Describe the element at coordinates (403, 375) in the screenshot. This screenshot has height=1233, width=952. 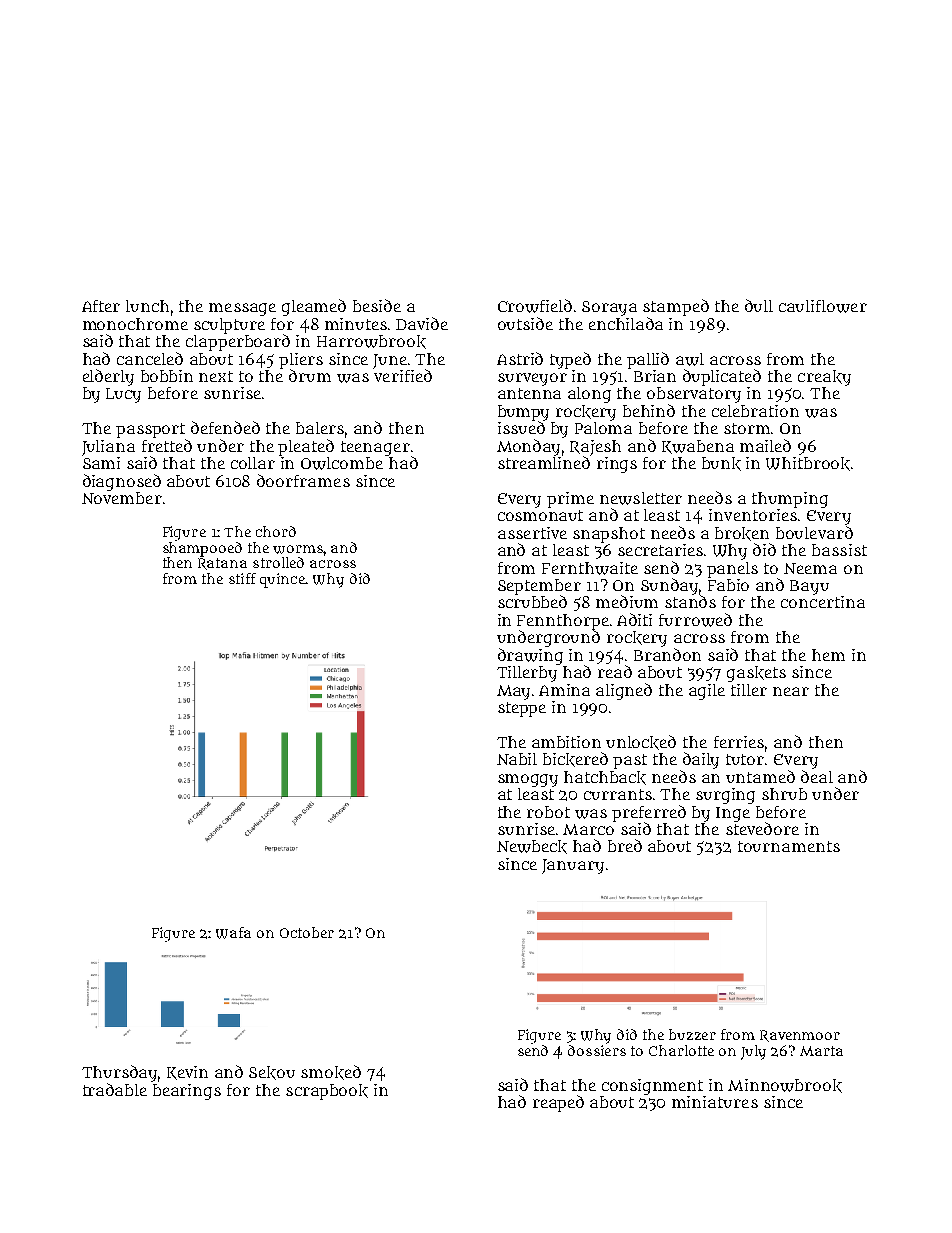
I see `verified` at that location.
